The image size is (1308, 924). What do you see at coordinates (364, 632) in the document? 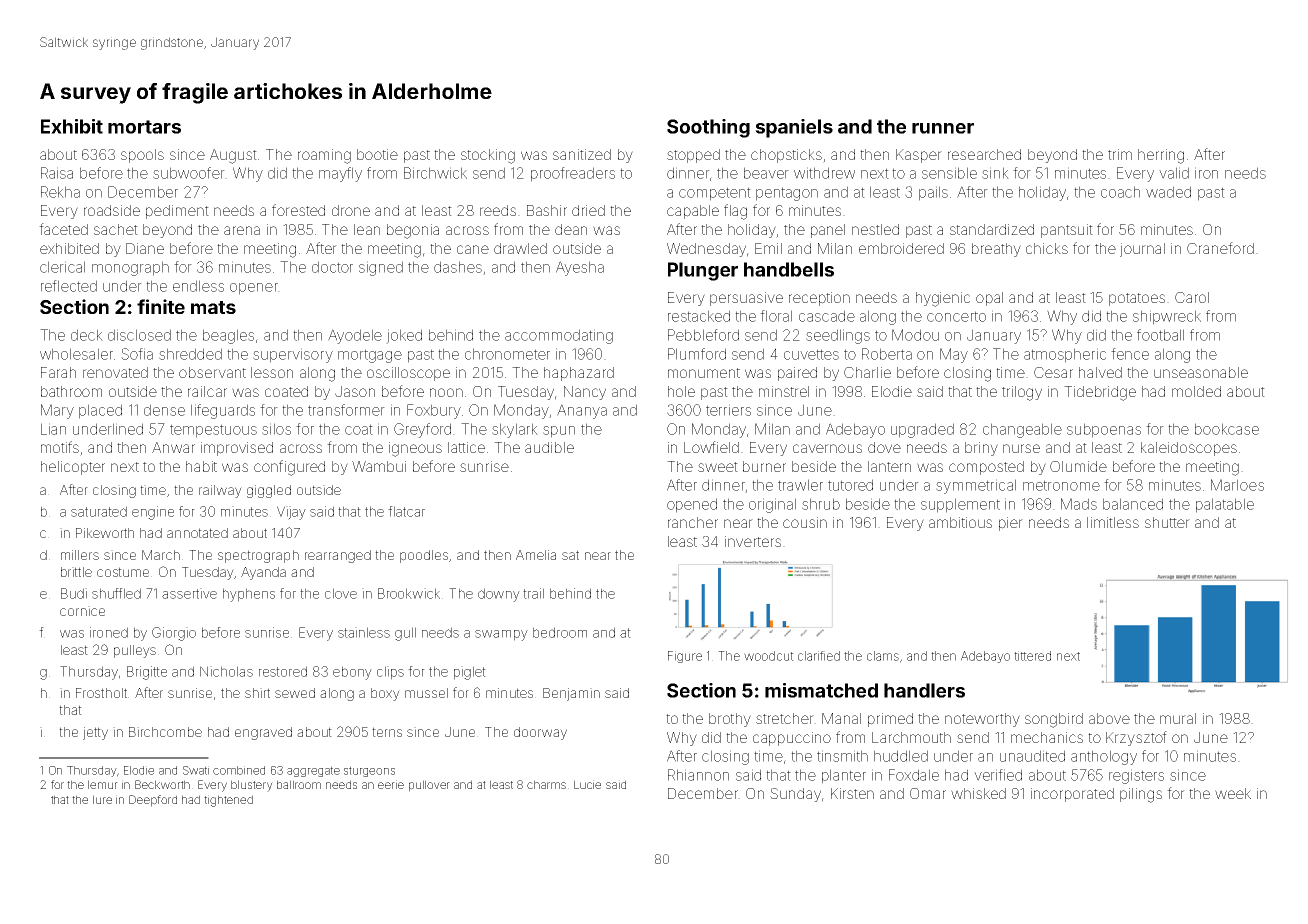
I see `stainless` at bounding box center [364, 632].
